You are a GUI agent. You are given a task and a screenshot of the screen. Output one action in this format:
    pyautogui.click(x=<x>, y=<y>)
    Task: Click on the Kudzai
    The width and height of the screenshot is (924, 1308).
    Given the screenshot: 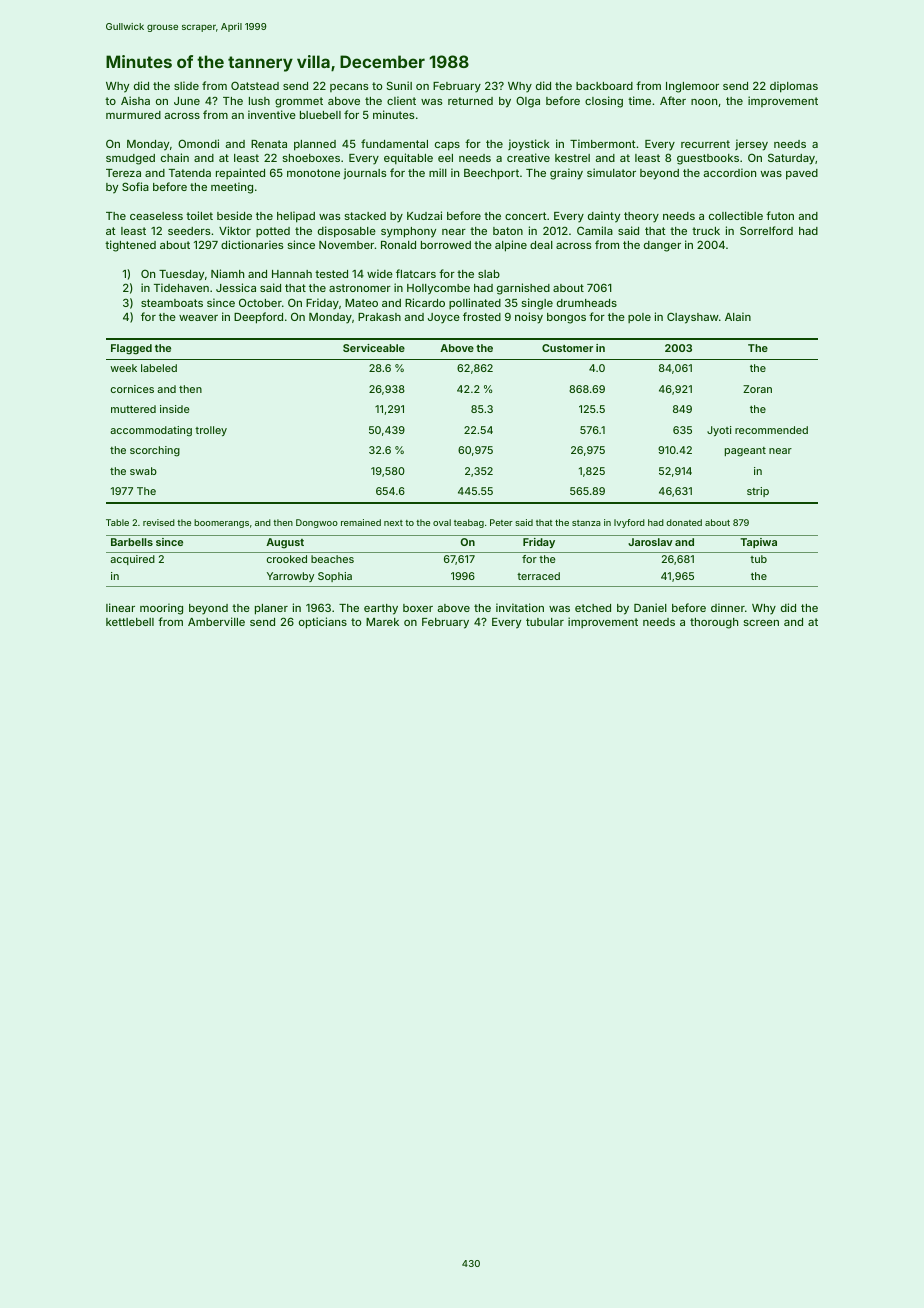 What is the action you would take?
    pyautogui.click(x=424, y=215)
